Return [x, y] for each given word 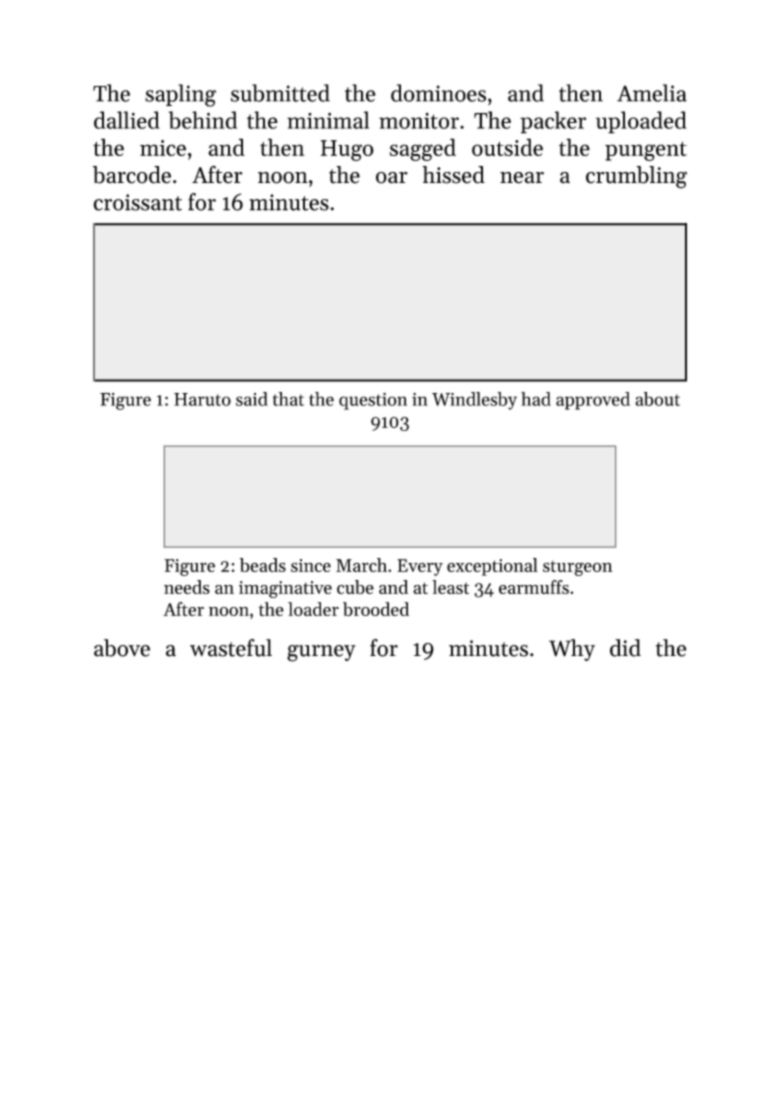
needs [187, 587]
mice [163, 148]
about [657, 399]
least [450, 587]
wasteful [231, 648]
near [522, 178]
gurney [321, 653]
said [252, 399]
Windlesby [474, 401]
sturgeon [578, 568]
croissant [137, 202]
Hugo [347, 150]
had [536, 399]
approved [593, 401]
